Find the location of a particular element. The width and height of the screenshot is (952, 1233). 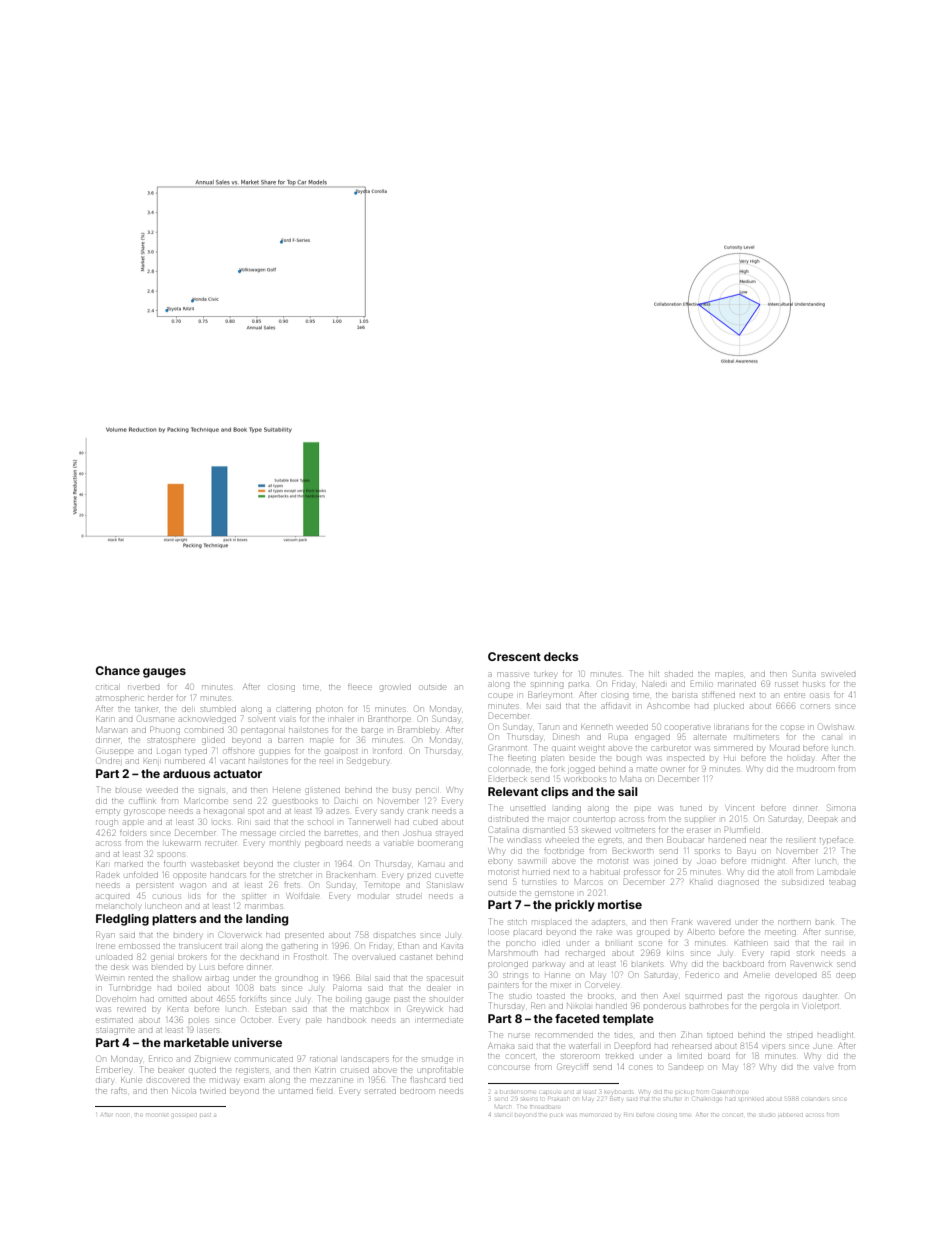

Weimin is located at coordinates (110, 978).
